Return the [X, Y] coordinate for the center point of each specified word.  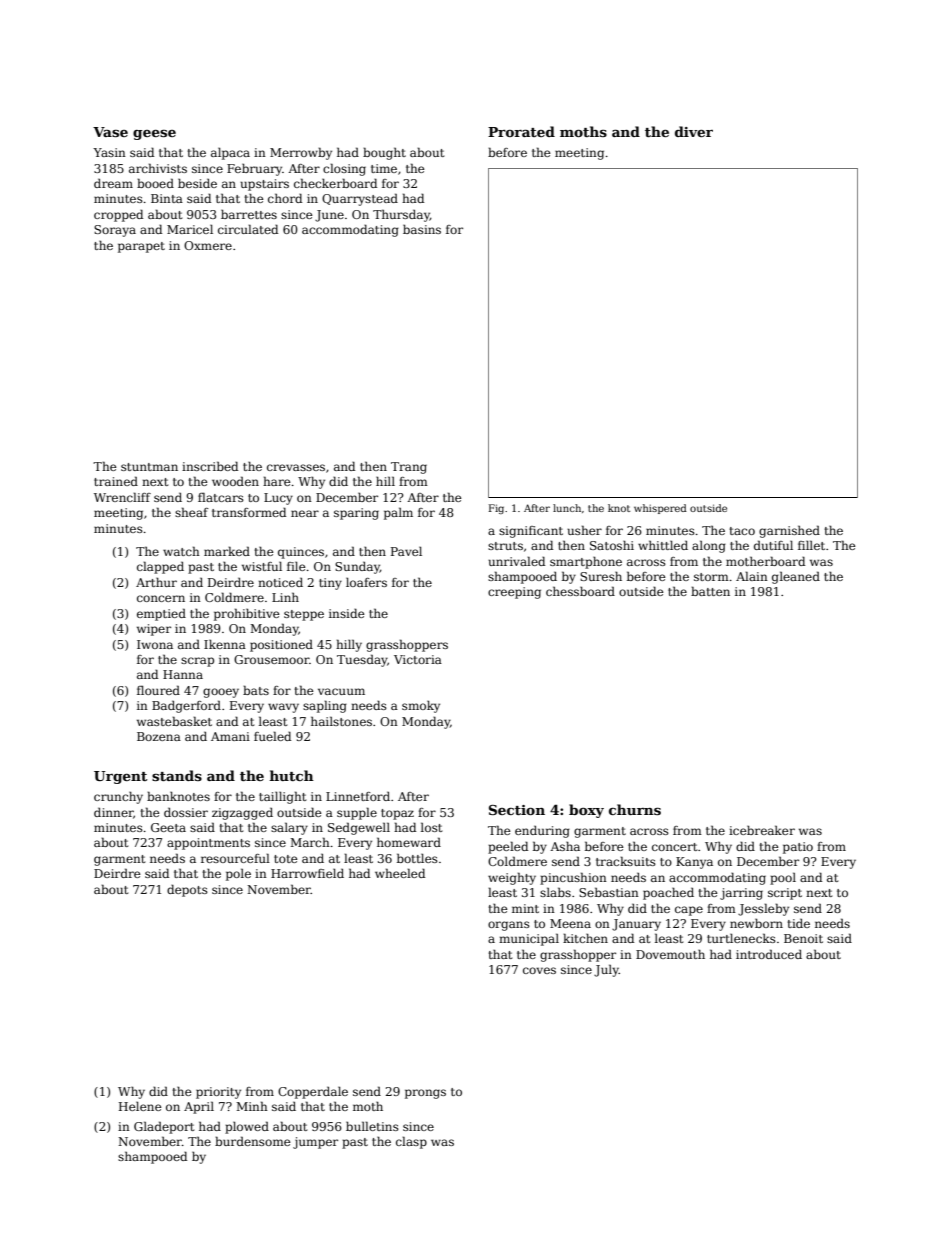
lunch [567, 508]
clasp [411, 1142]
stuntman [149, 467]
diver [694, 131]
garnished [789, 531]
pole [238, 874]
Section [517, 810]
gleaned [796, 577]
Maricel [190, 229]
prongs [425, 1094]
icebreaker [762, 830]
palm [398, 513]
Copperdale [313, 1093]
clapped [160, 567]
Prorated [521, 131]
